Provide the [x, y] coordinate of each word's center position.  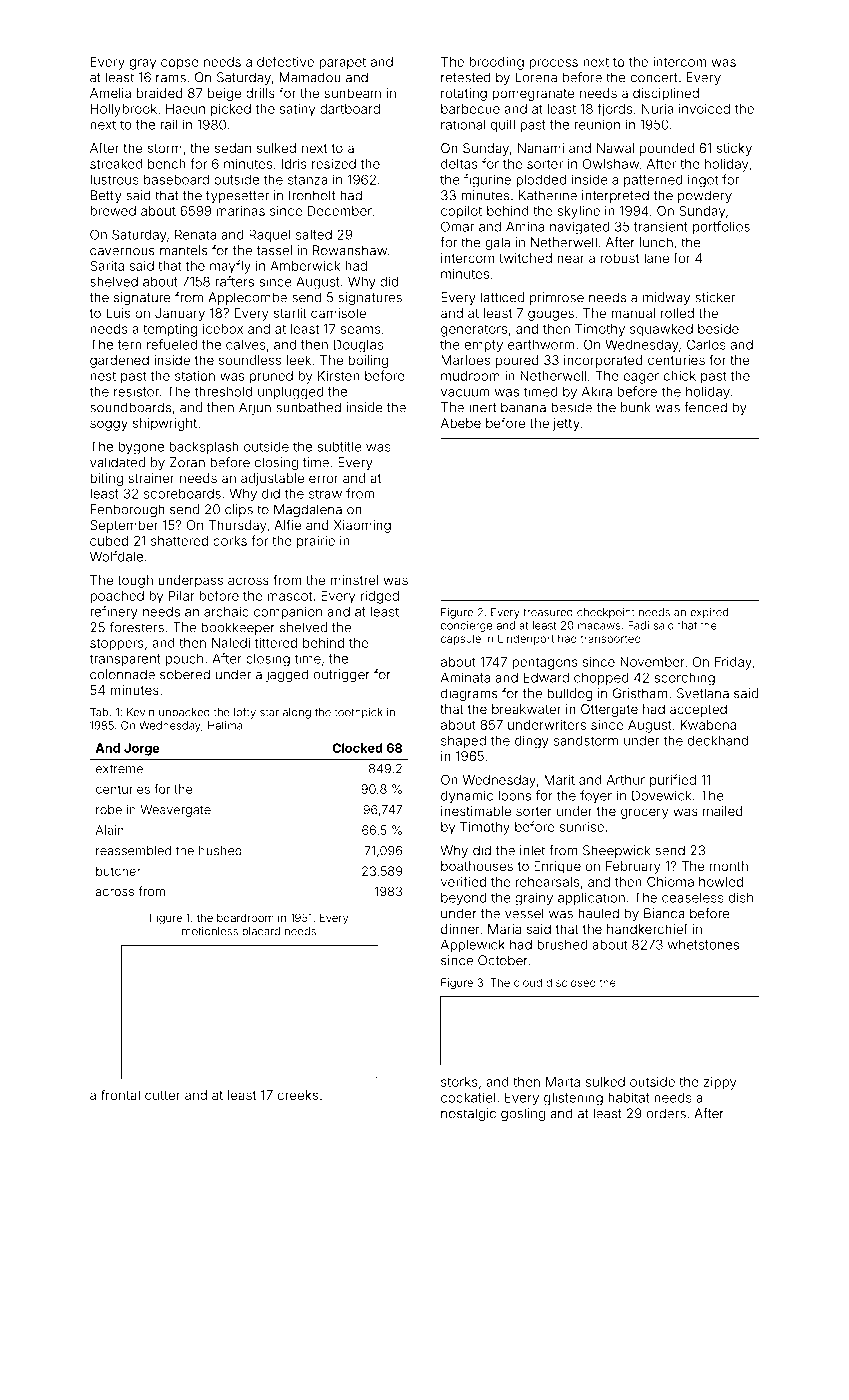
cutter [162, 1095]
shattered [179, 541]
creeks [298, 1095]
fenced [705, 407]
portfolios [721, 227]
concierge [466, 626]
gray [143, 64]
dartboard [350, 109]
